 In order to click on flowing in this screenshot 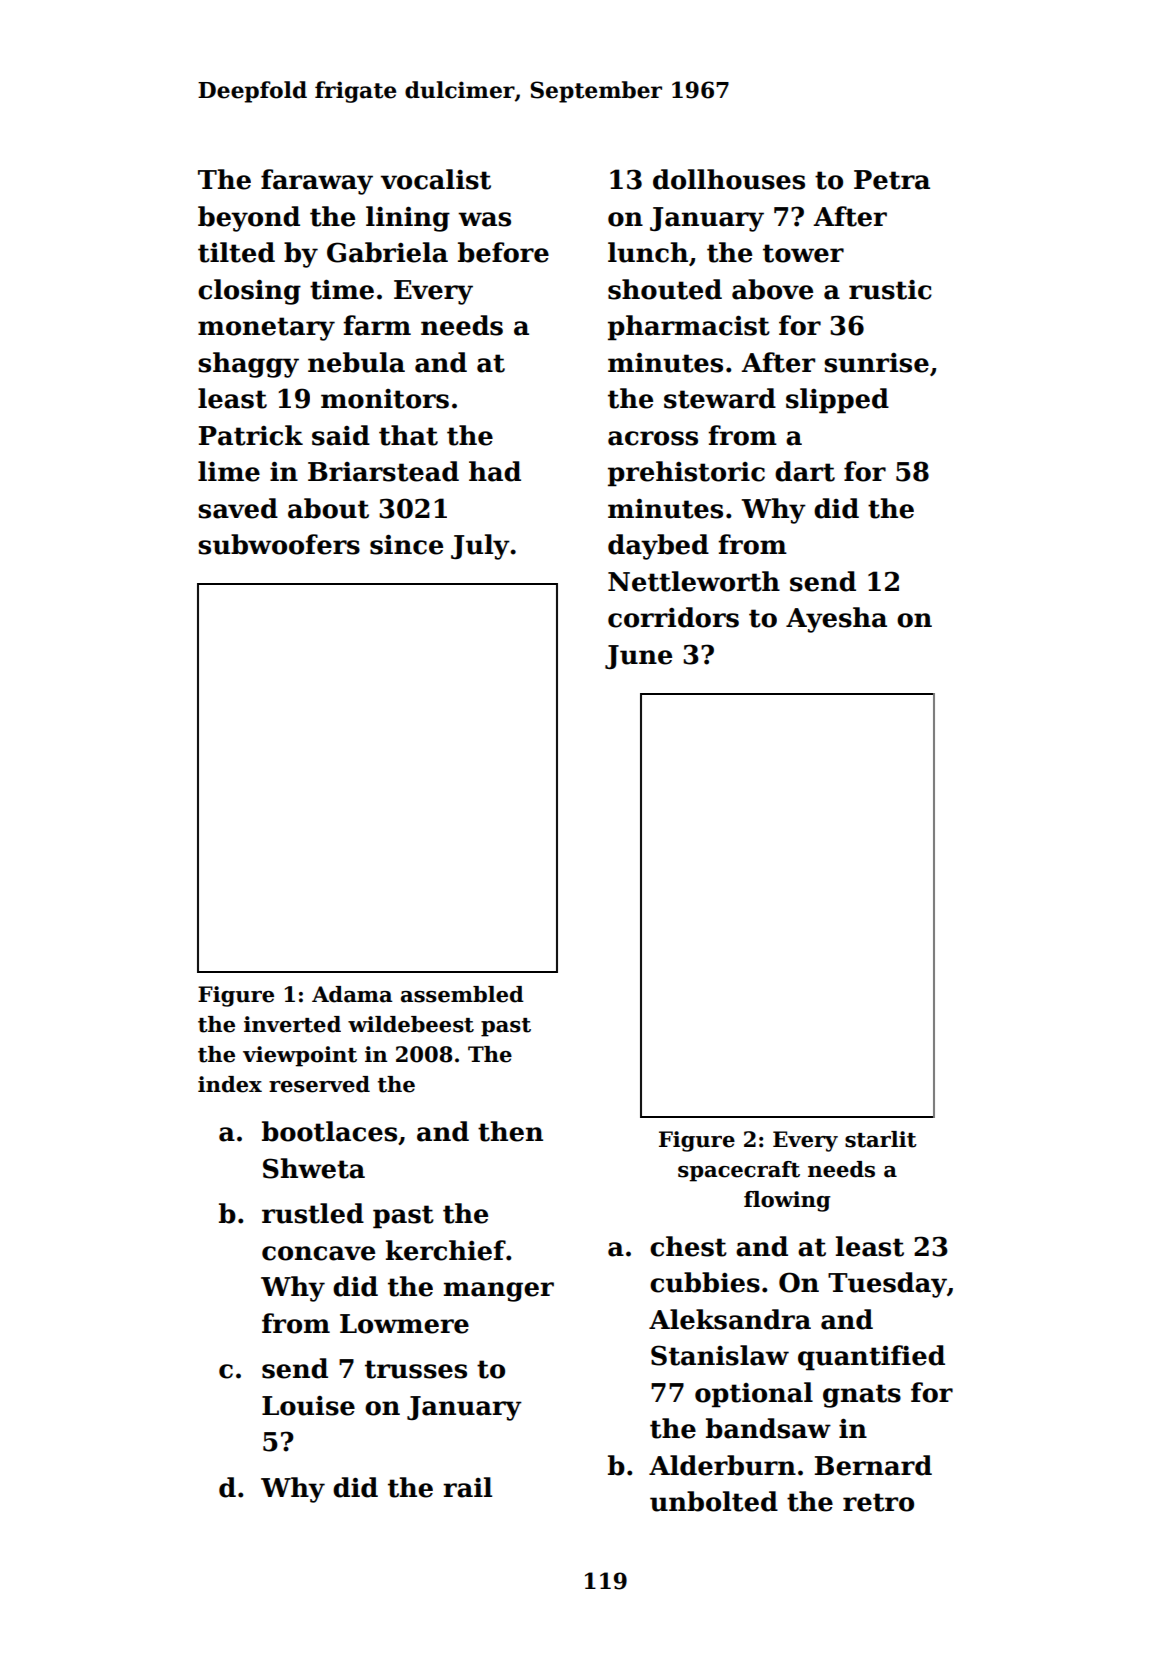, I will do `click(787, 1201)`.
